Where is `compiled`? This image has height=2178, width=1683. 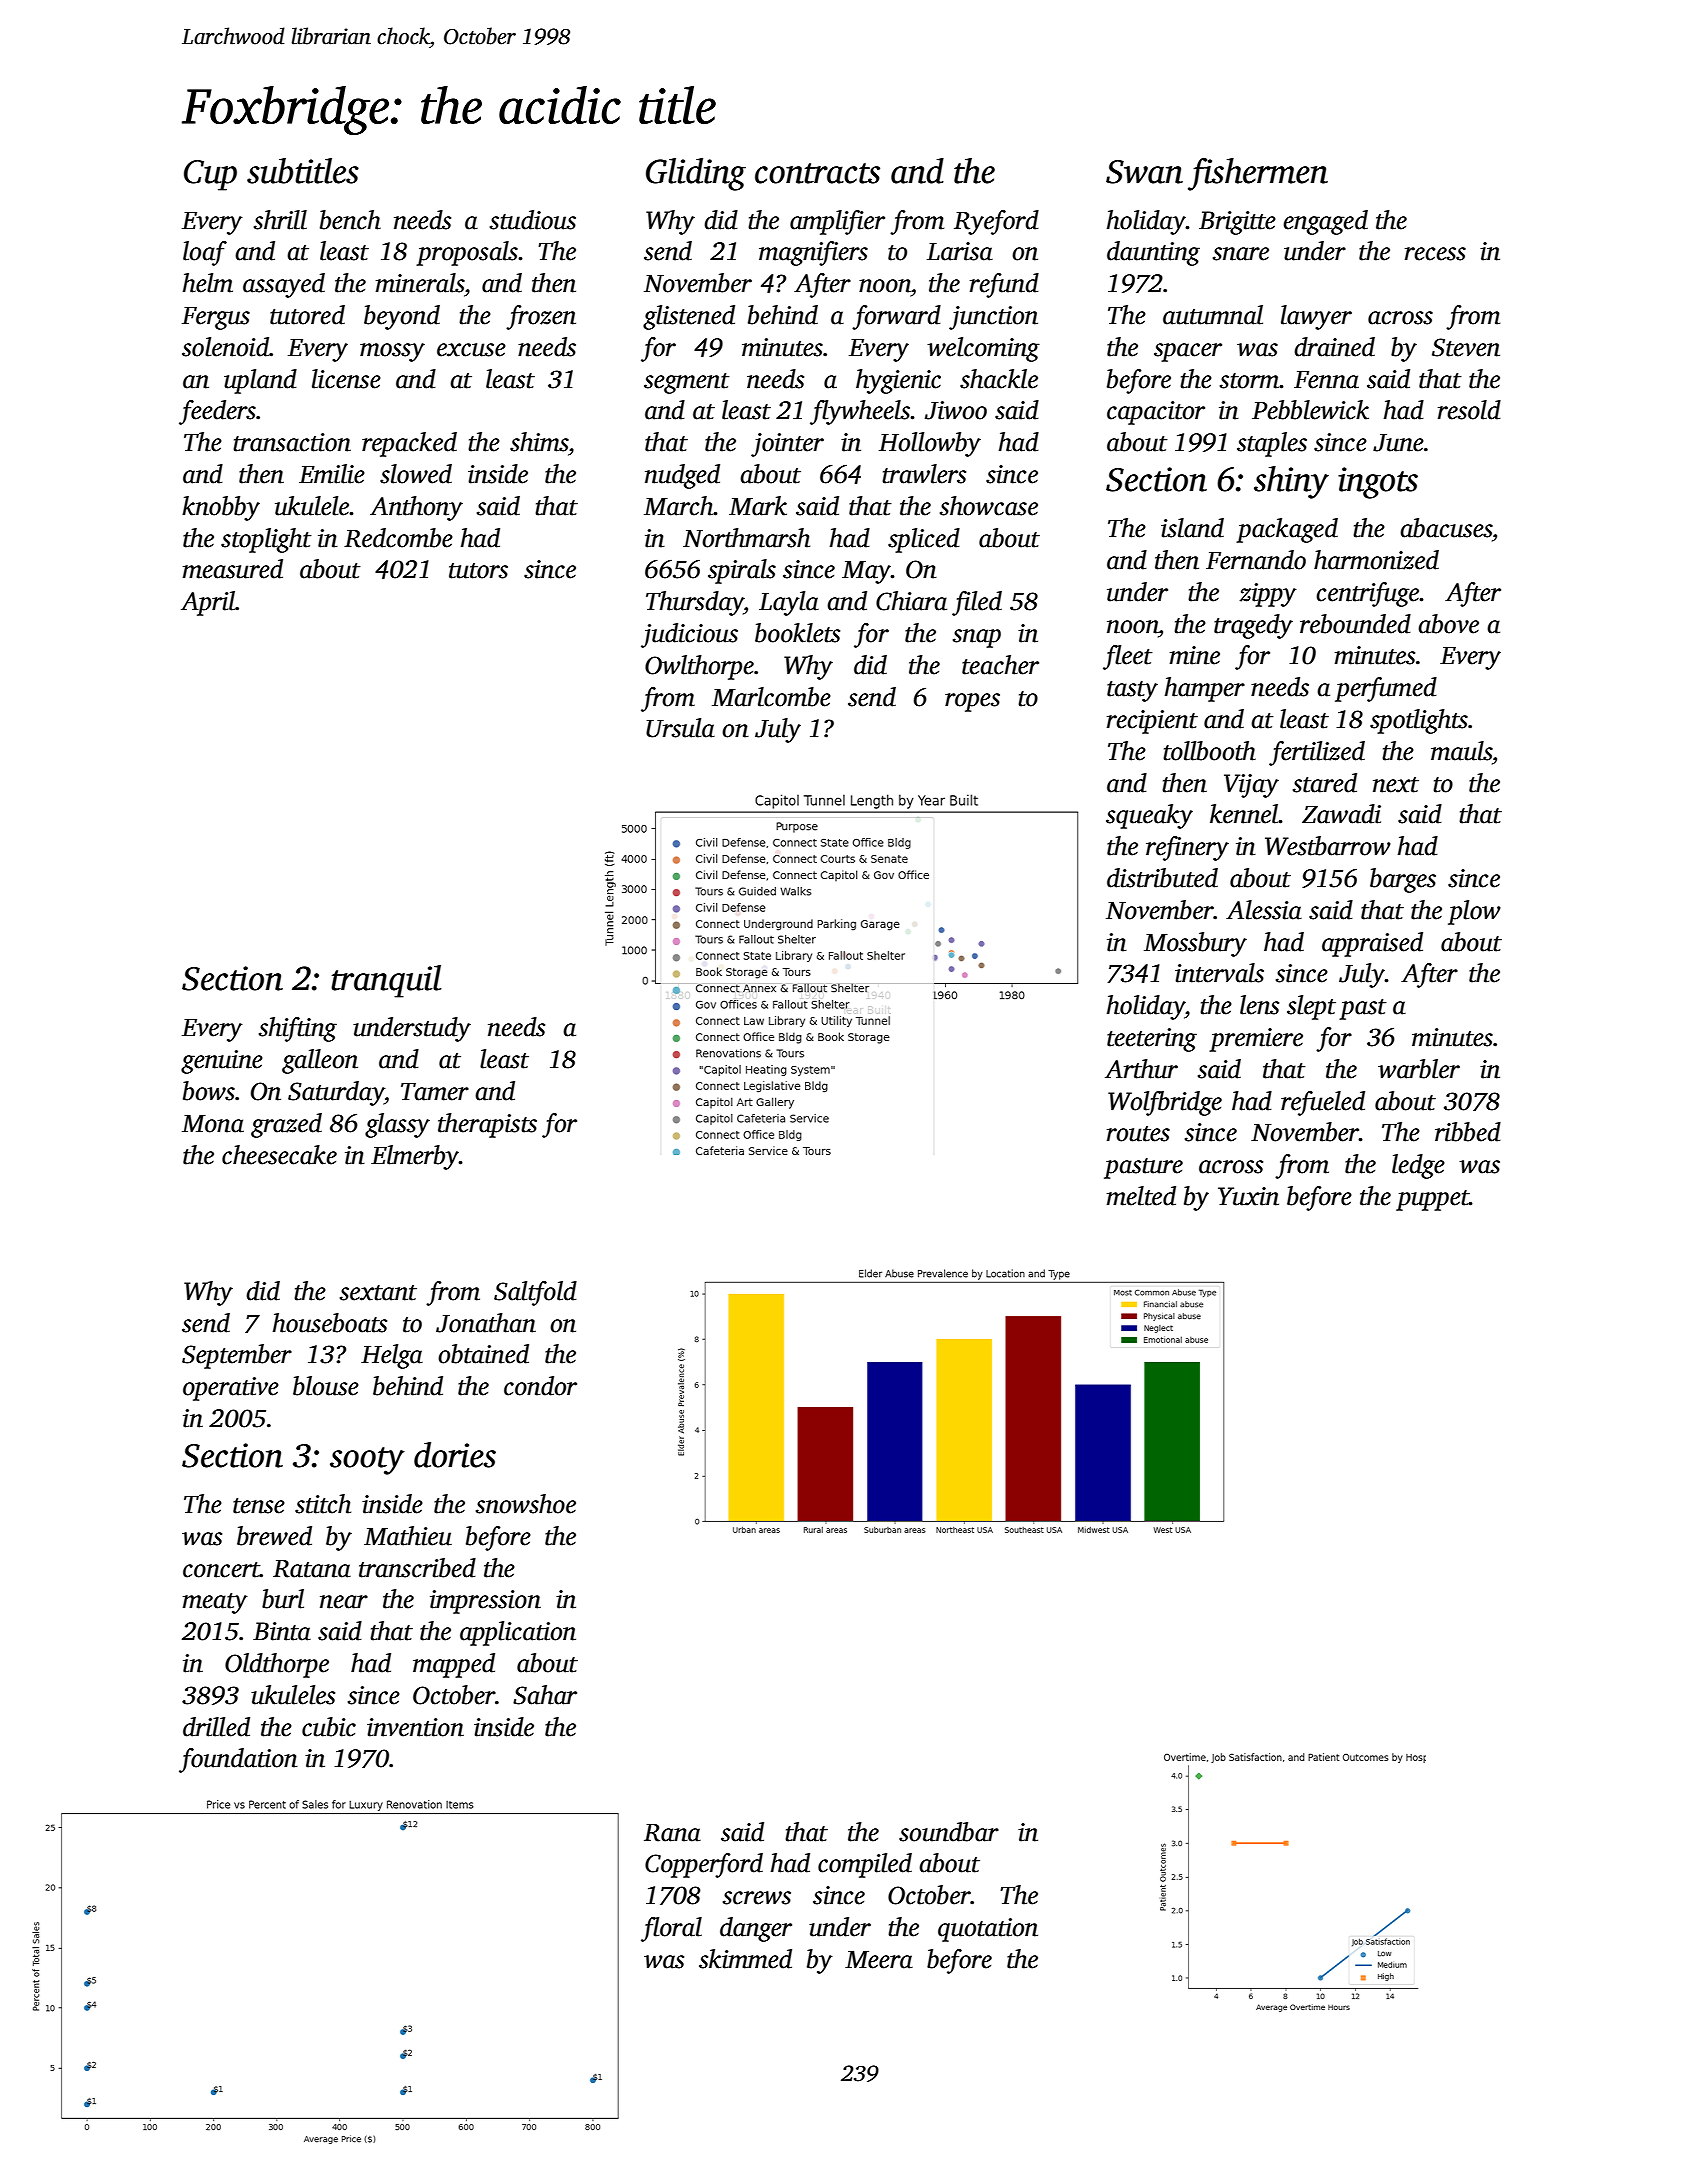
compiled is located at coordinates (865, 1865).
